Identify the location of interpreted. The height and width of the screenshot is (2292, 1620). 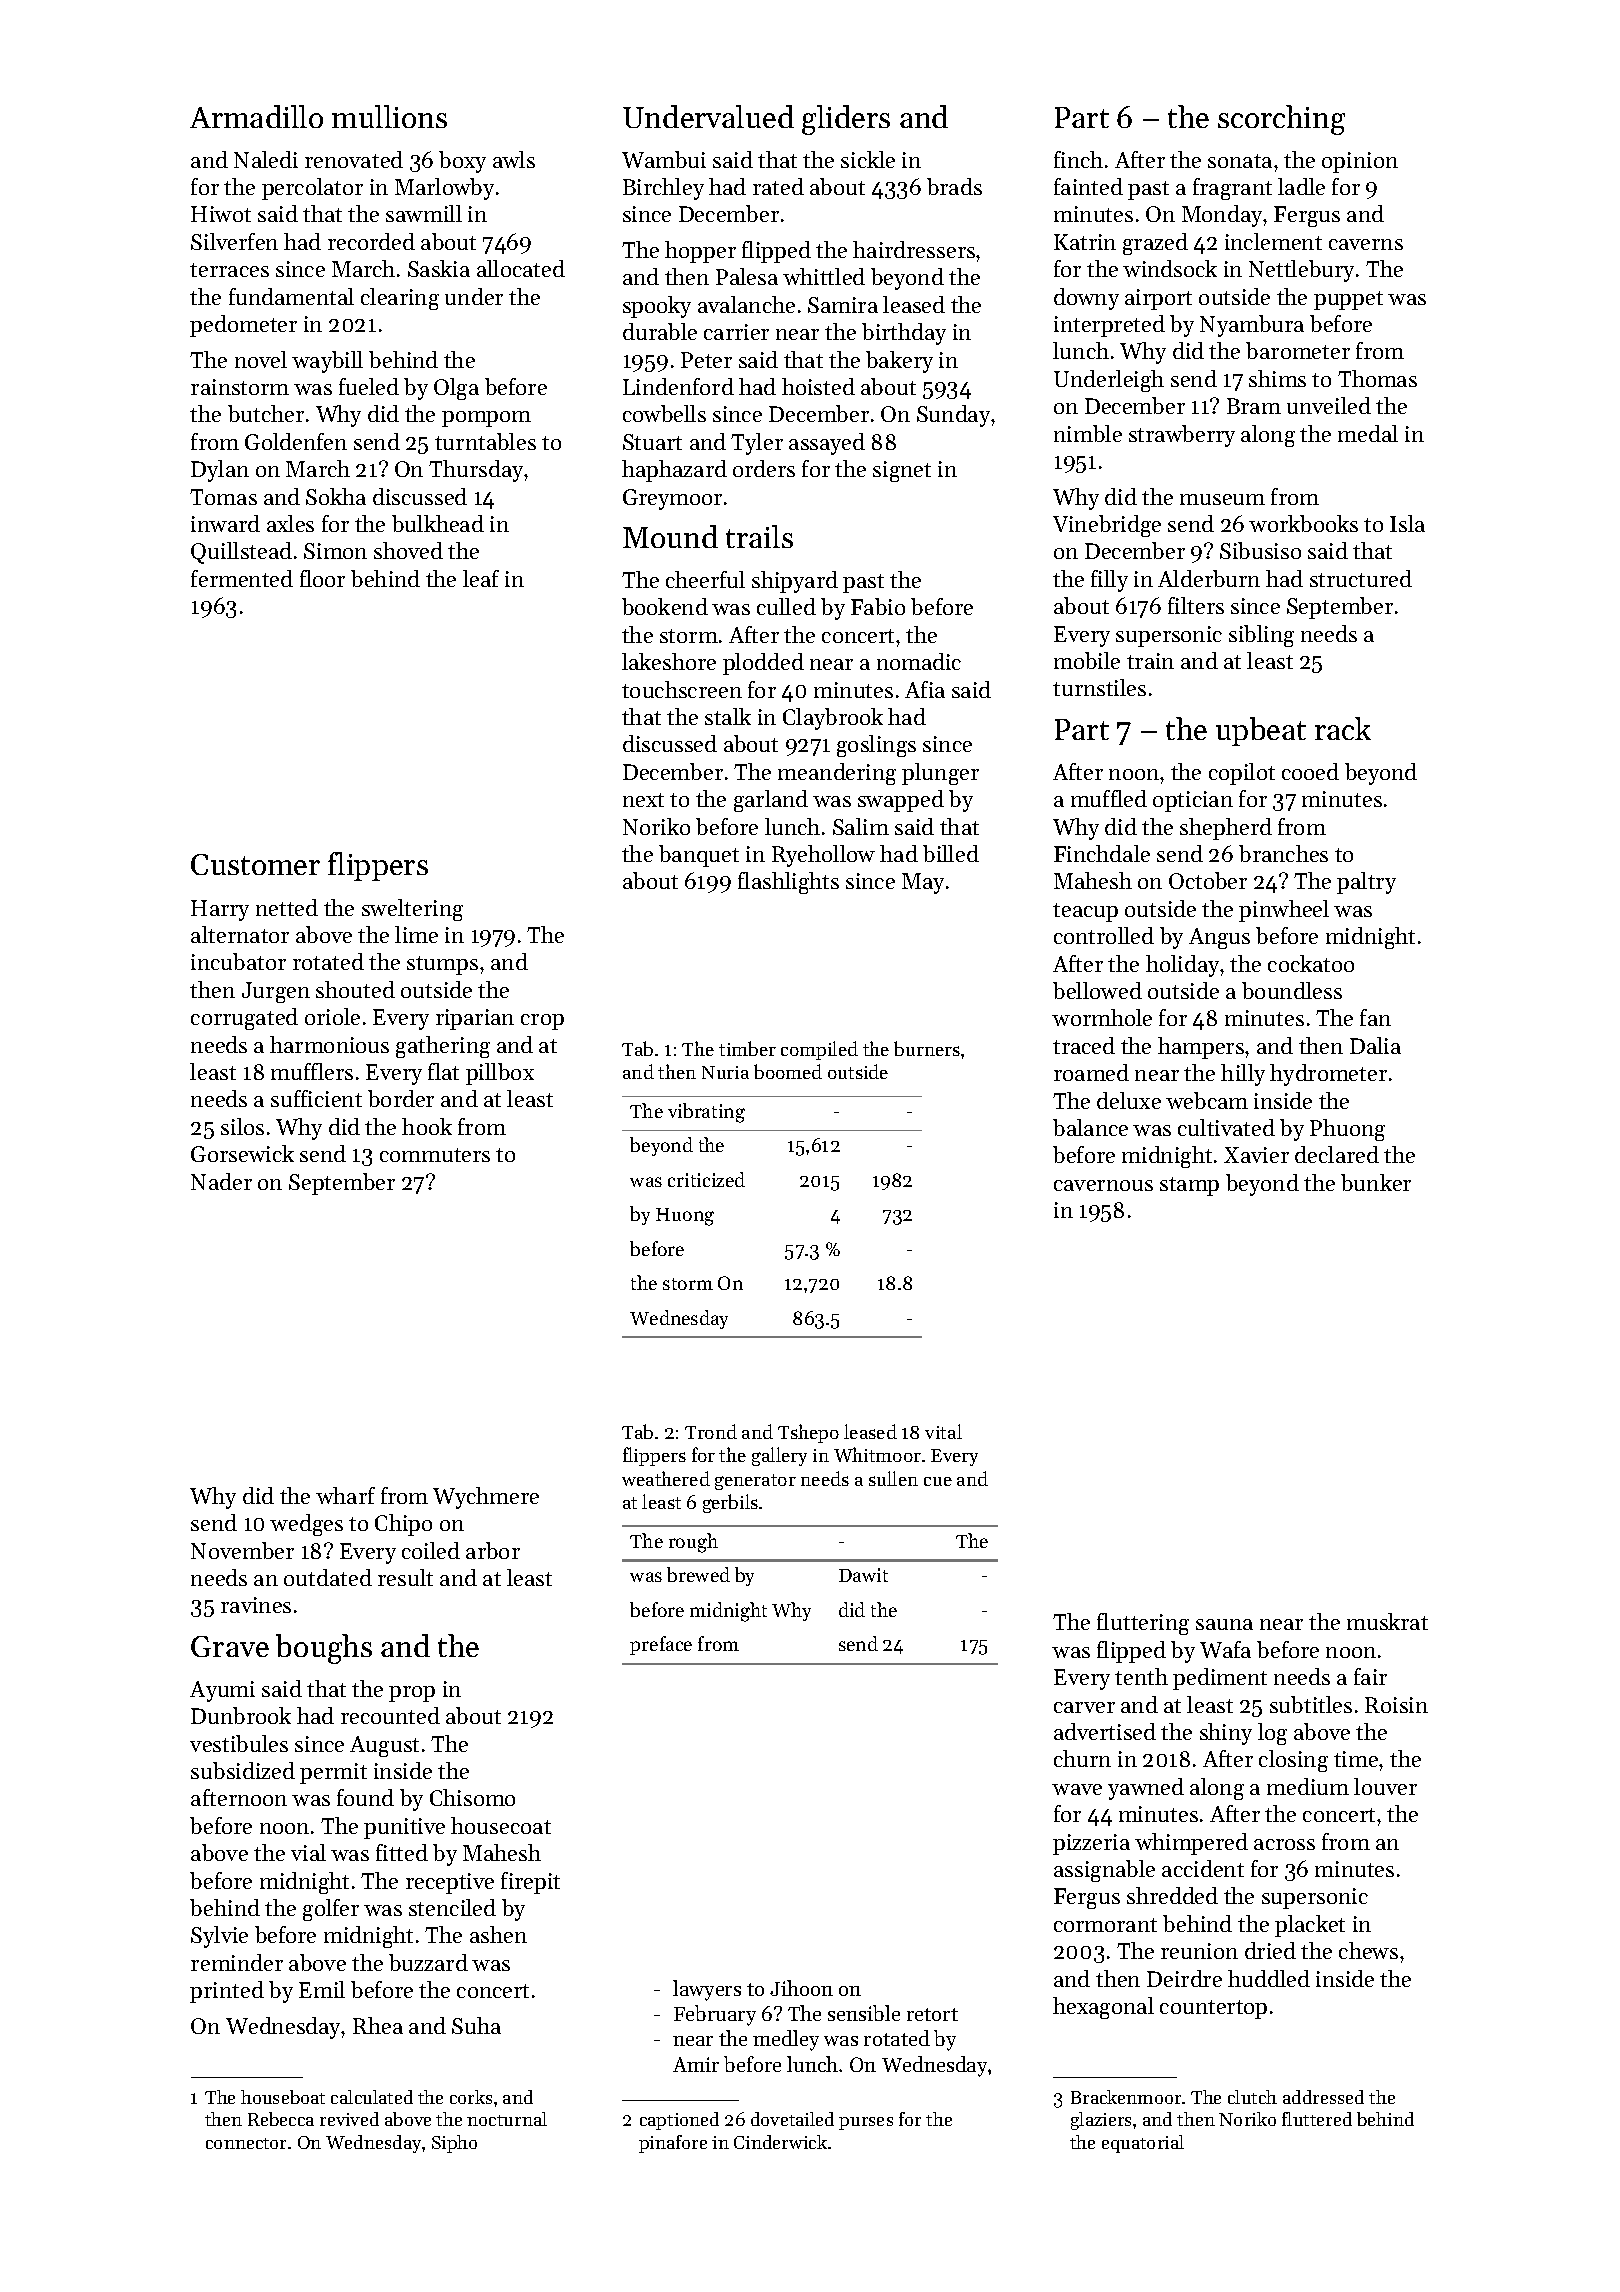
(1109, 326).
